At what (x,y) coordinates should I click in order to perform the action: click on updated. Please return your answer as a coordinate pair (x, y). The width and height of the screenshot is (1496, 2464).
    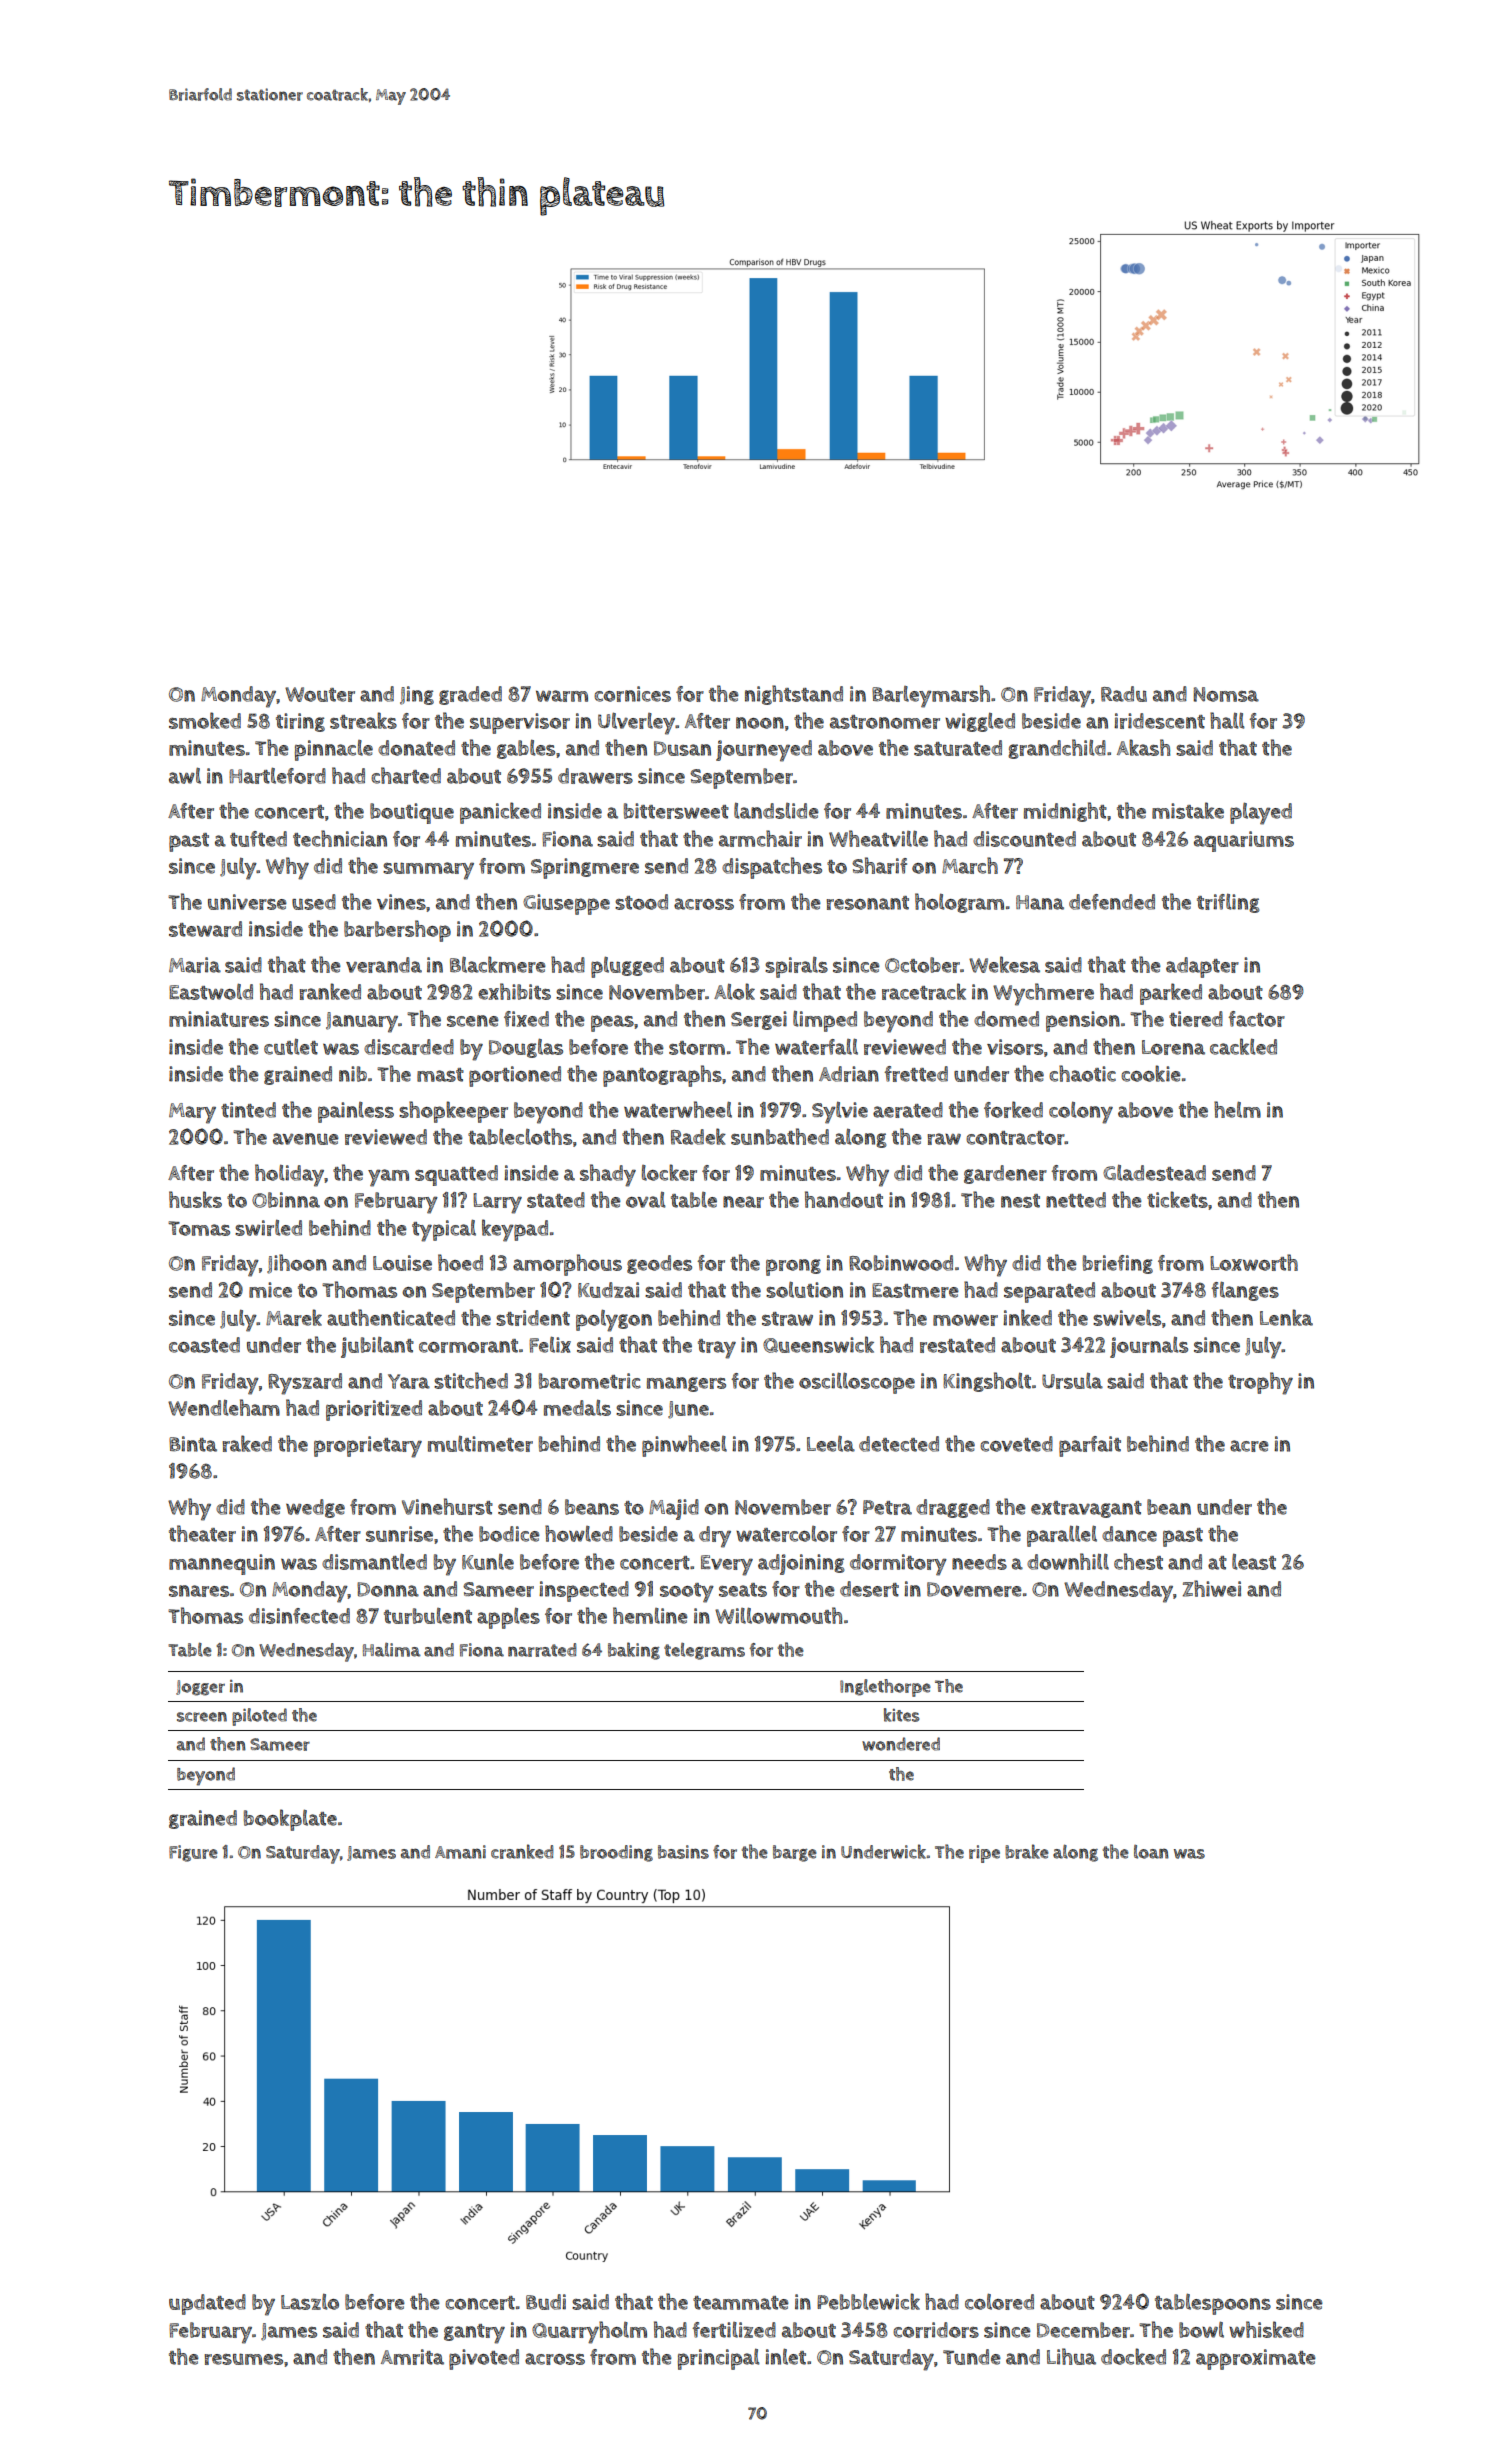
    Looking at the image, I should click on (207, 2304).
